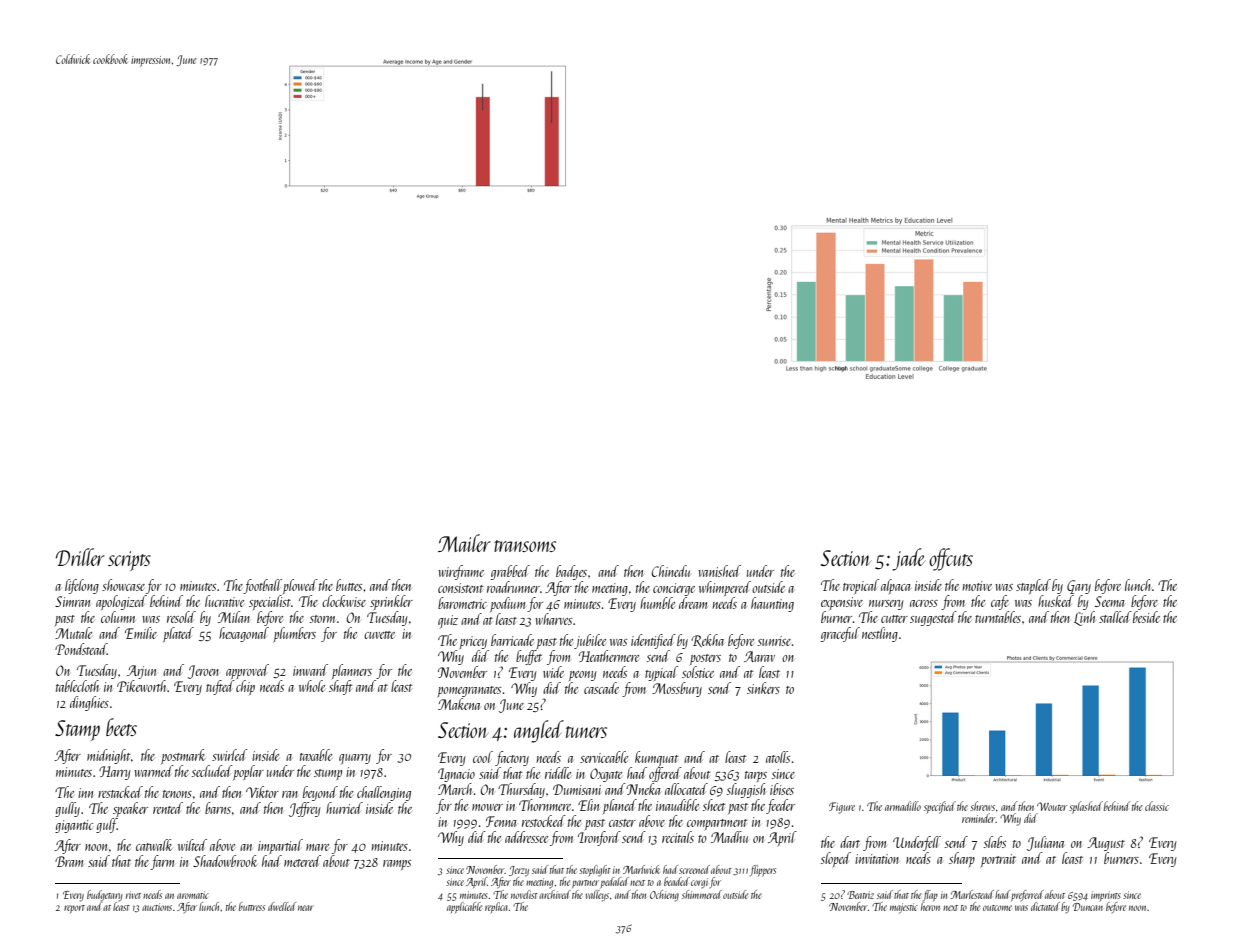  What do you see at coordinates (763, 688) in the page?
I see `sinkers` at bounding box center [763, 688].
